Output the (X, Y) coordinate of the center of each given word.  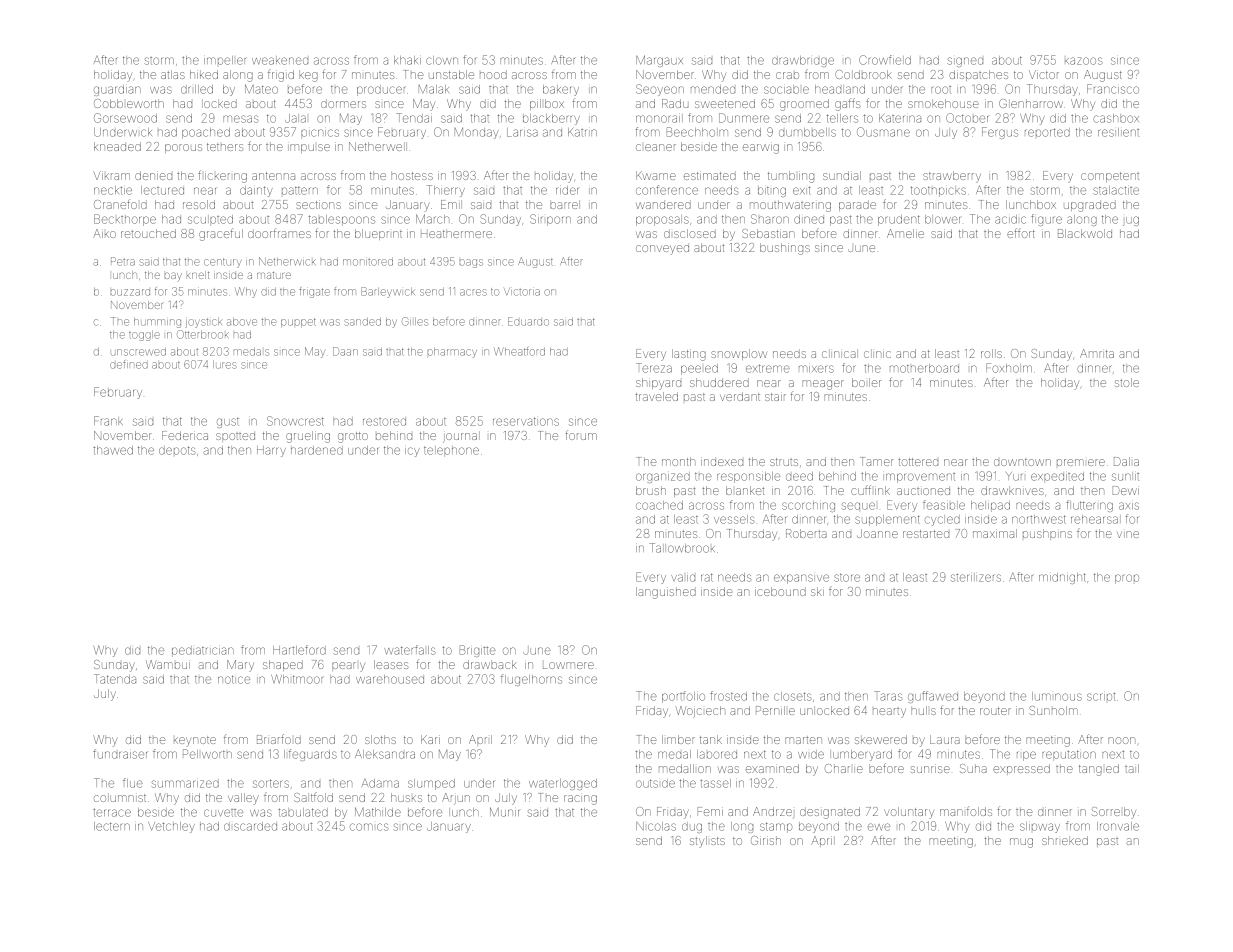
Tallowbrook (682, 548)
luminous (1057, 696)
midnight (1062, 578)
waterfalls (409, 650)
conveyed (662, 250)
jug (1131, 221)
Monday (477, 133)
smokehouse (943, 103)
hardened (317, 450)
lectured (162, 190)
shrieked (1065, 840)
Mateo (261, 89)
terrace (112, 813)
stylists (707, 842)
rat (707, 577)
